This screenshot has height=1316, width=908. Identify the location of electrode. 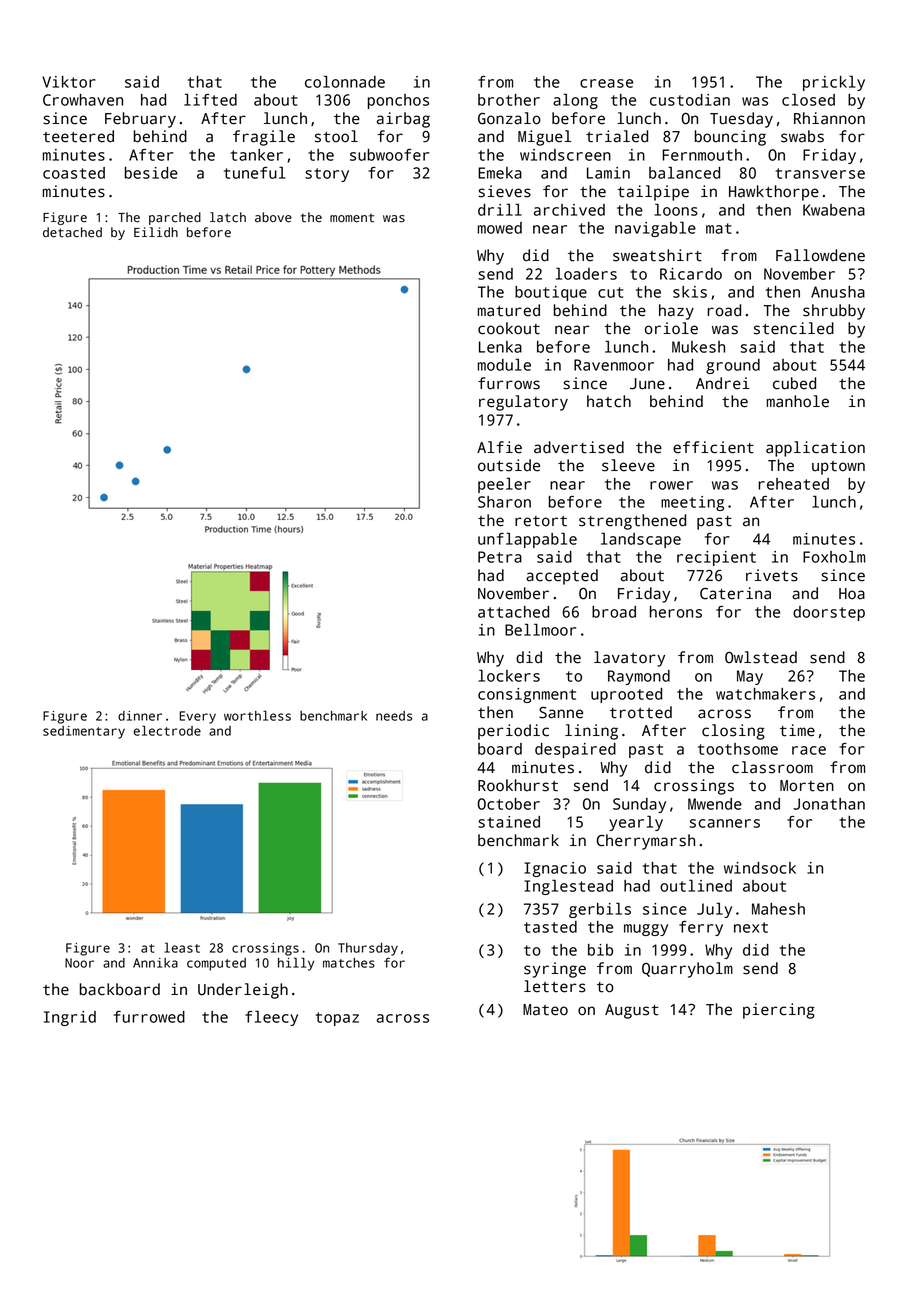
(167, 730).
